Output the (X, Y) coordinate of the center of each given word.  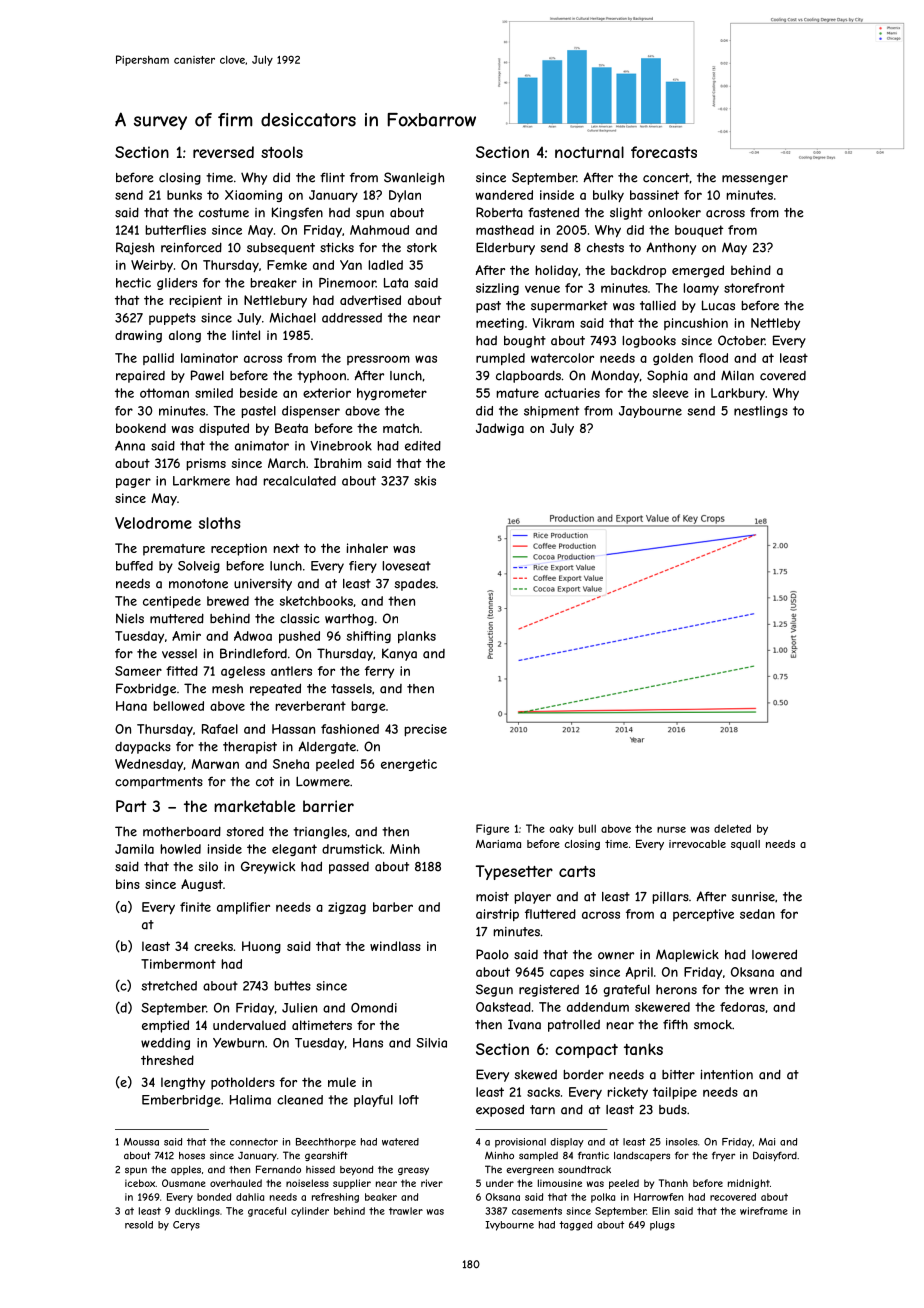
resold (139, 1225)
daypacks (143, 748)
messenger (755, 180)
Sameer (138, 671)
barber (393, 907)
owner (616, 956)
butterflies (175, 230)
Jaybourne (650, 412)
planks (417, 637)
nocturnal (589, 152)
